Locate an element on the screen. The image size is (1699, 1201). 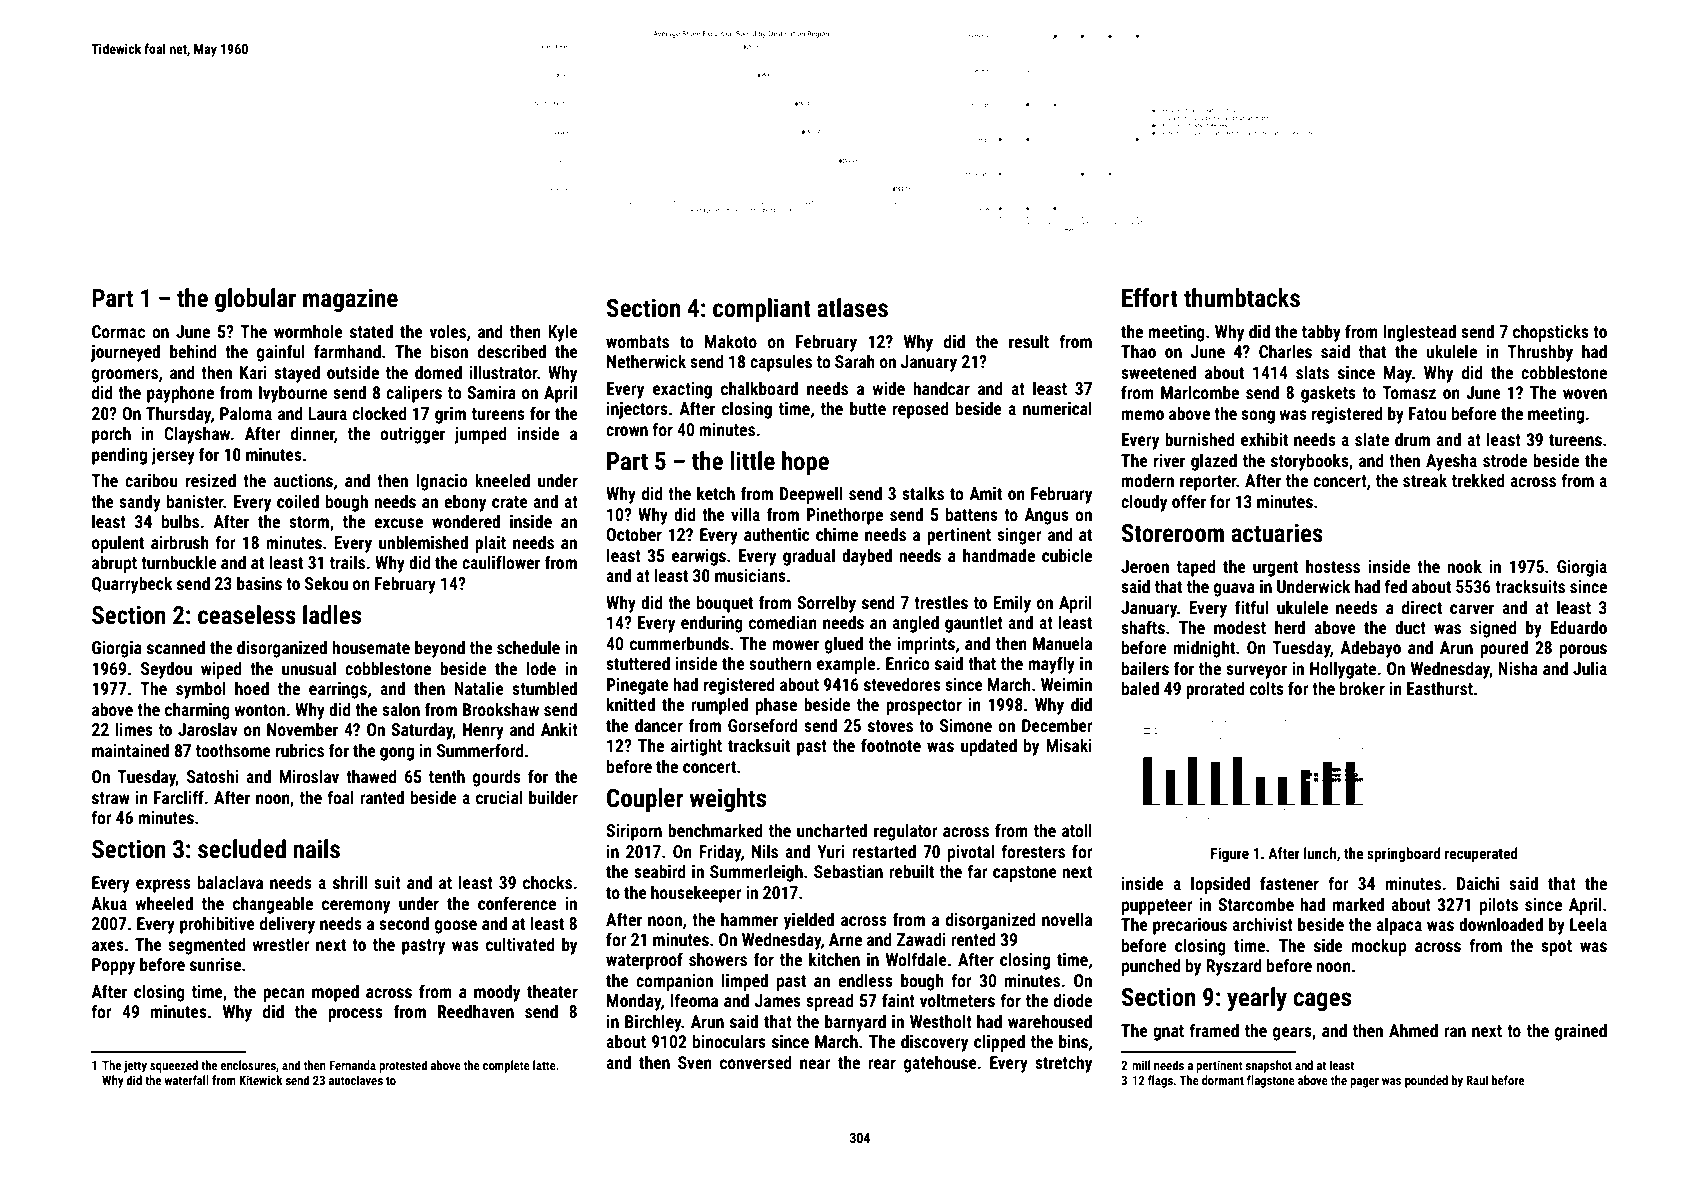
wheeled is located at coordinates (164, 903).
